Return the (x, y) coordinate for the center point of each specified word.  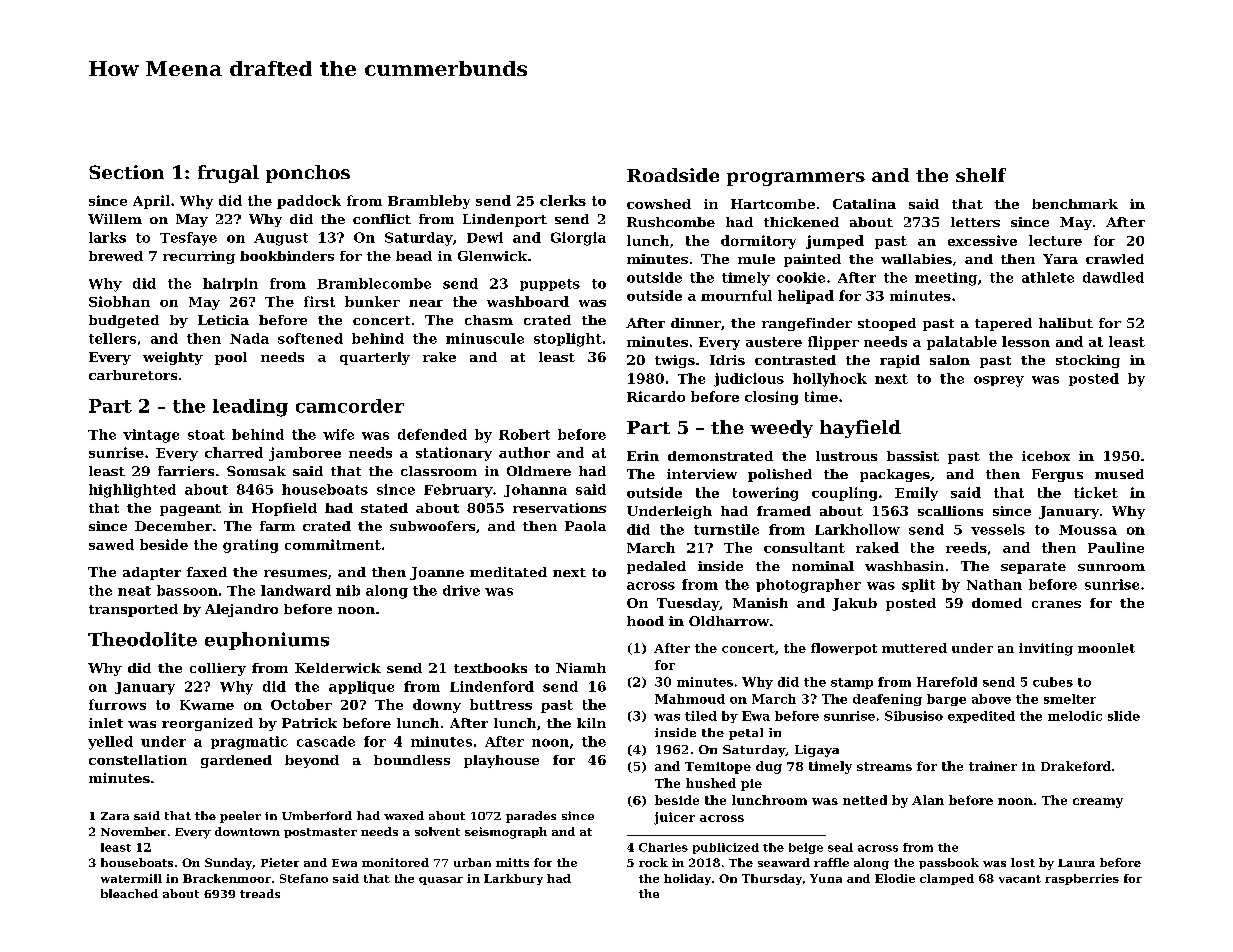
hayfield (860, 429)
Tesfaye (188, 239)
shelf (981, 175)
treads (260, 893)
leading (250, 408)
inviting (1046, 649)
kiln (591, 723)
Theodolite (142, 639)
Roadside (673, 175)
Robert (524, 434)
